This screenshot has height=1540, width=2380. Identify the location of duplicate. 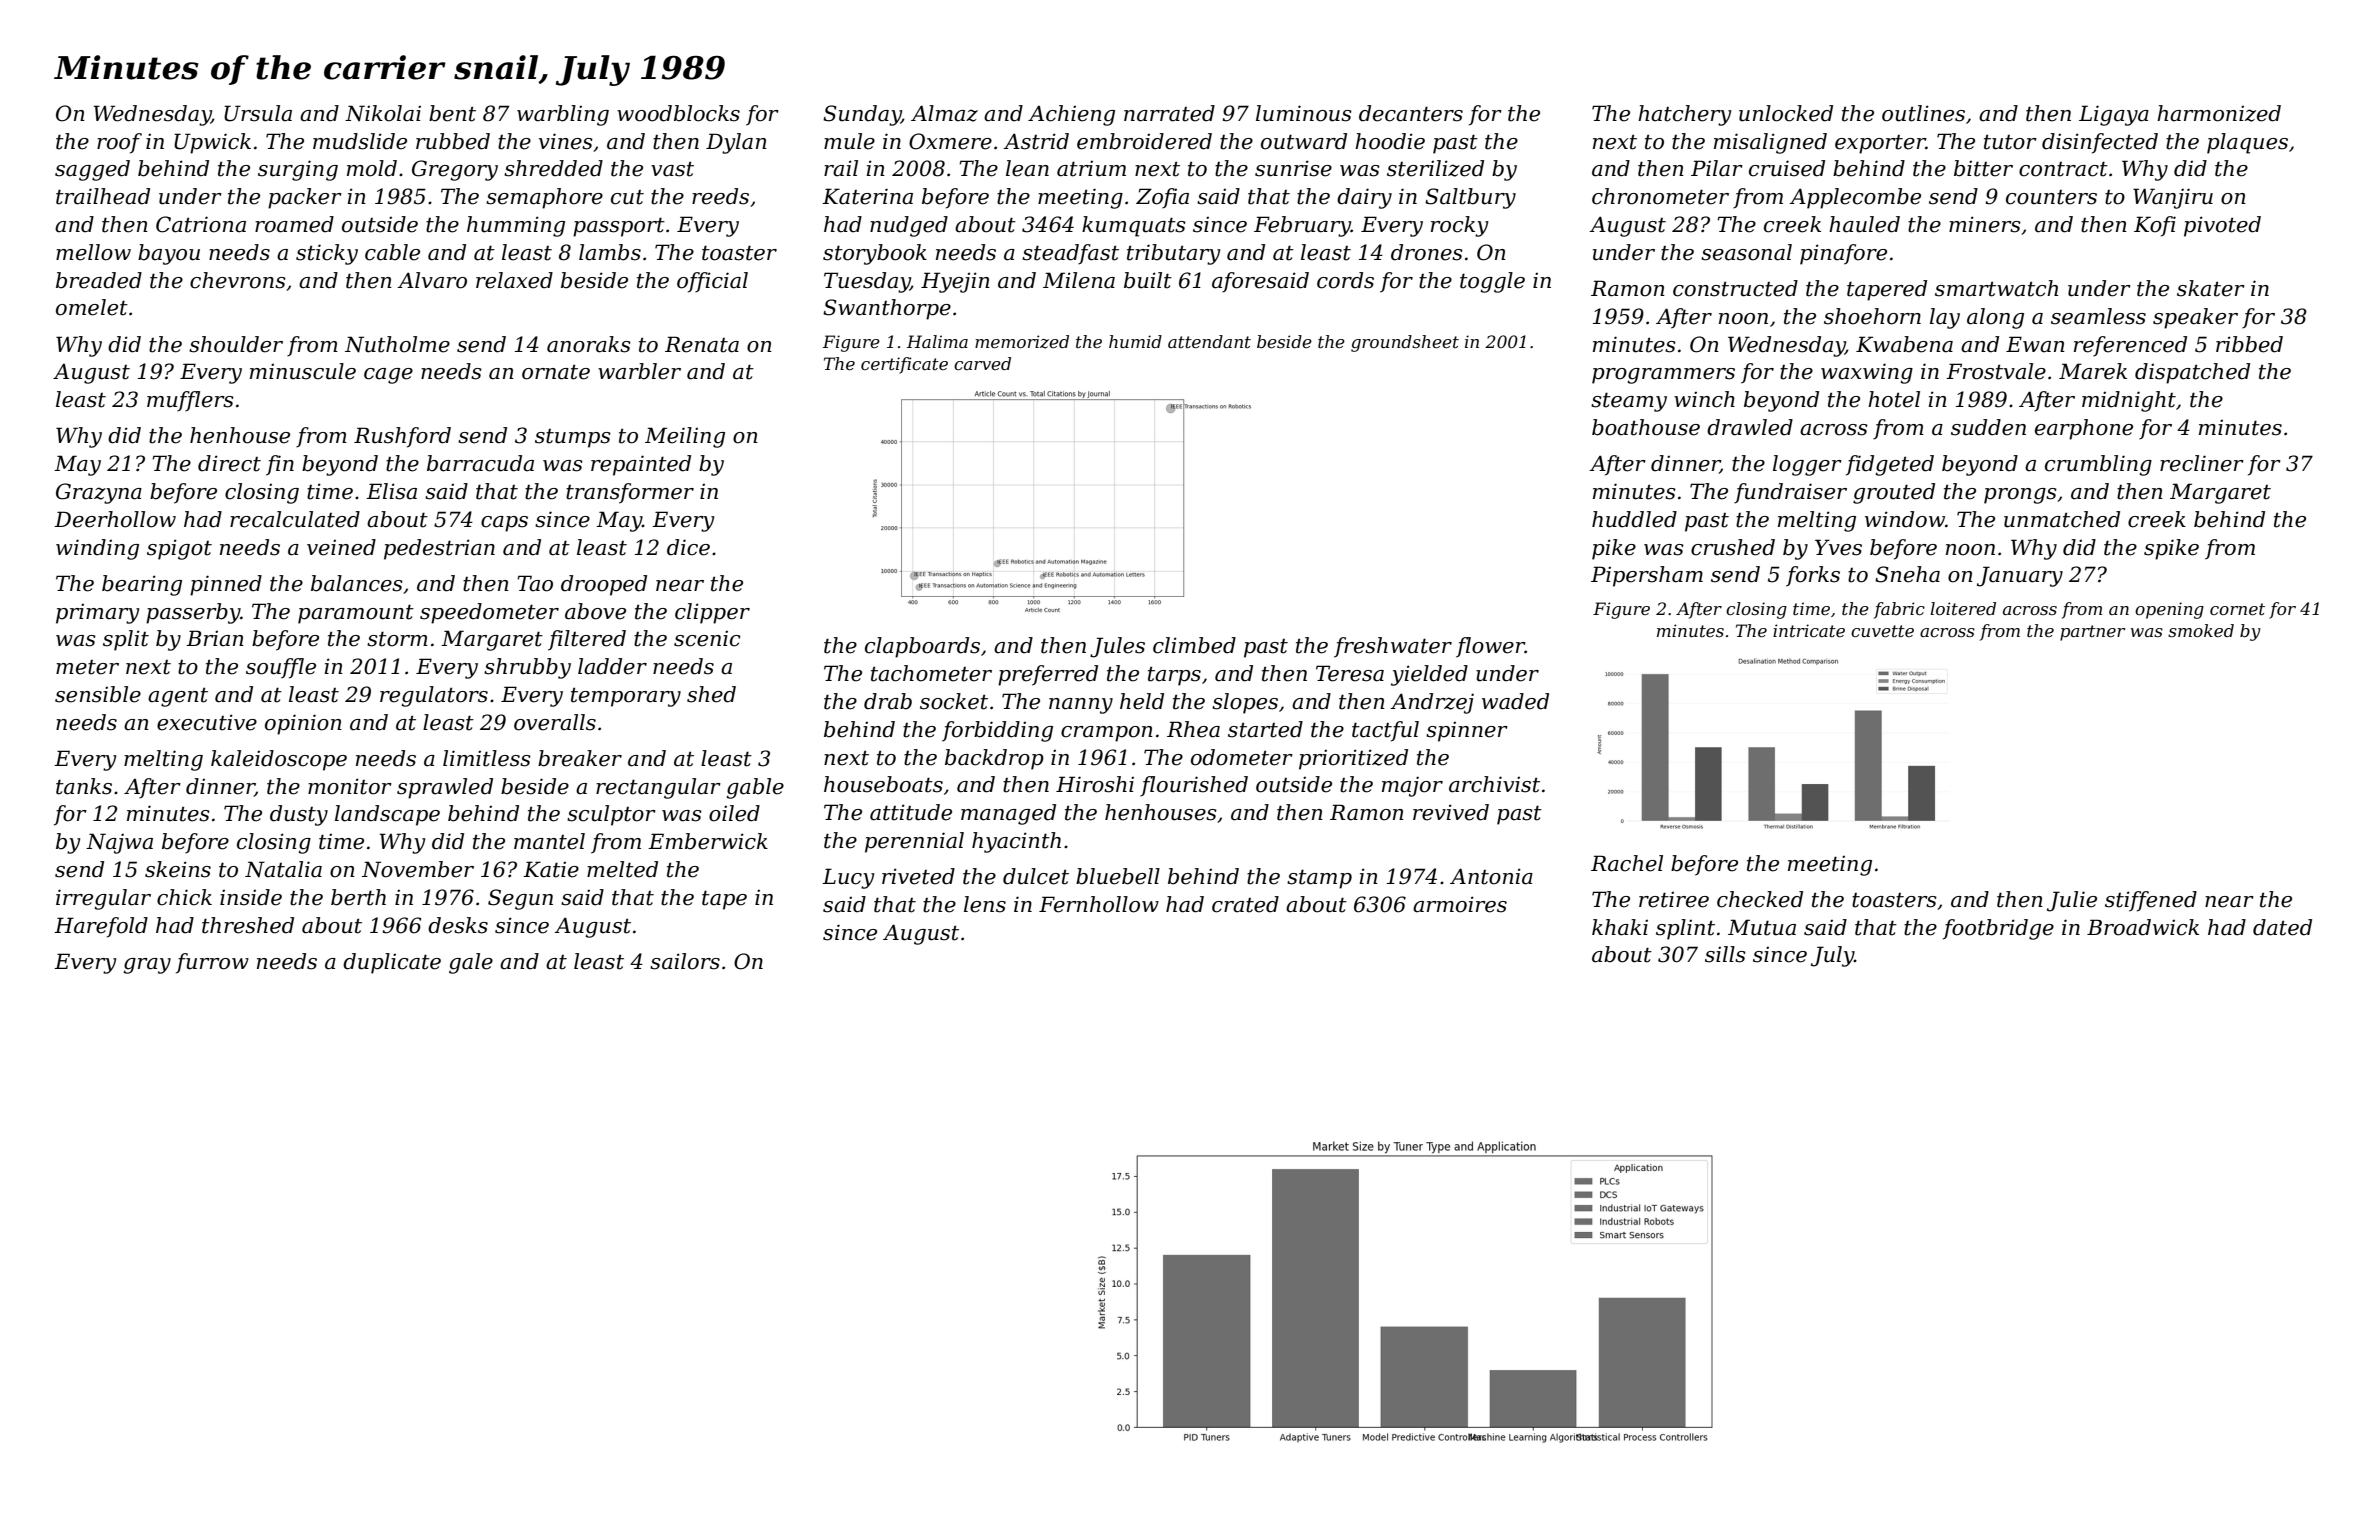
(392, 963).
